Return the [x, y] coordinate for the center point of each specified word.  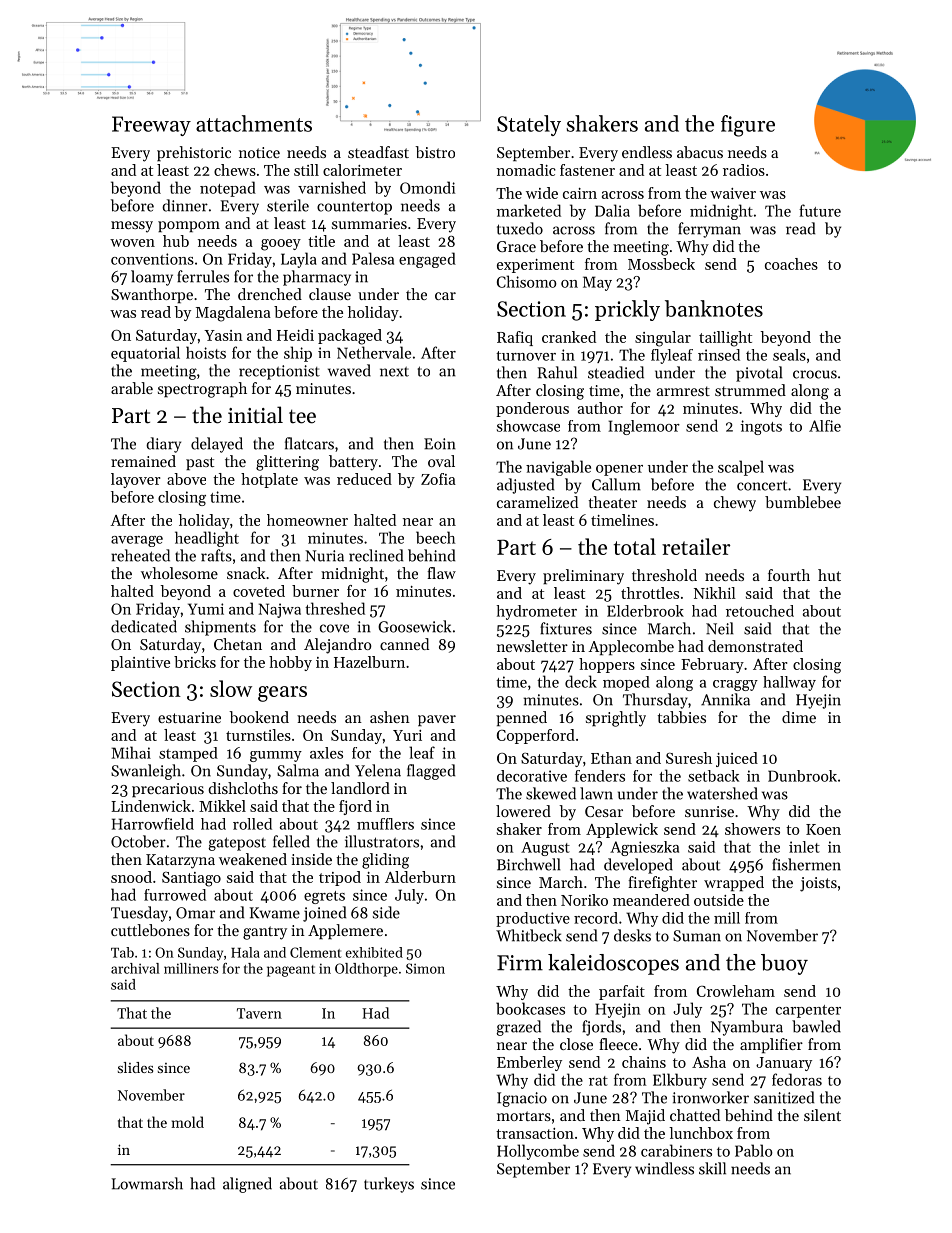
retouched [760, 611]
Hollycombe [538, 1152]
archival [135, 968]
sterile [288, 205]
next [394, 372]
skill [712, 1168]
